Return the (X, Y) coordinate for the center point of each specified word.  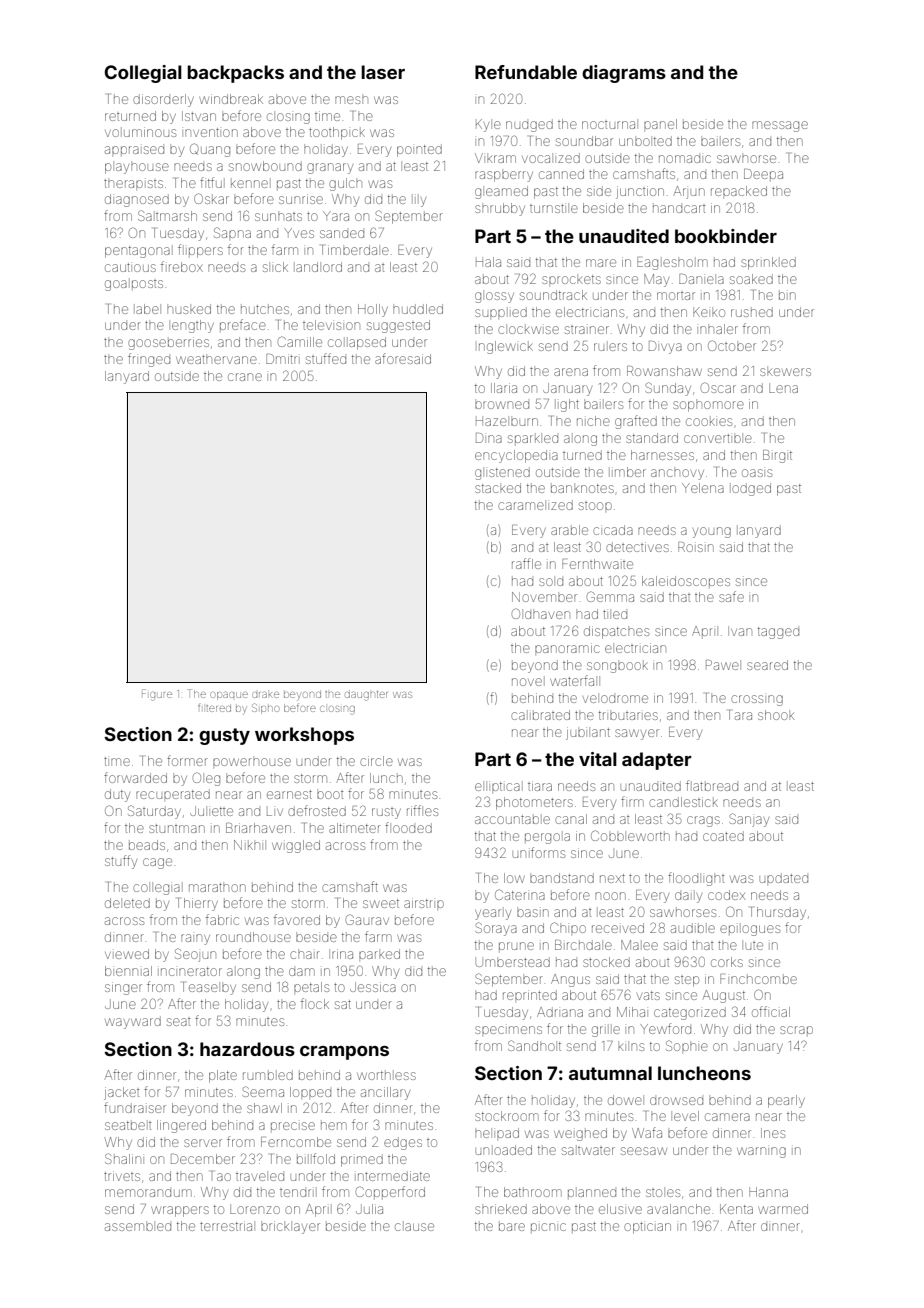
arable (569, 530)
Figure (157, 695)
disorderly (163, 100)
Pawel (722, 665)
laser (383, 72)
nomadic (685, 159)
